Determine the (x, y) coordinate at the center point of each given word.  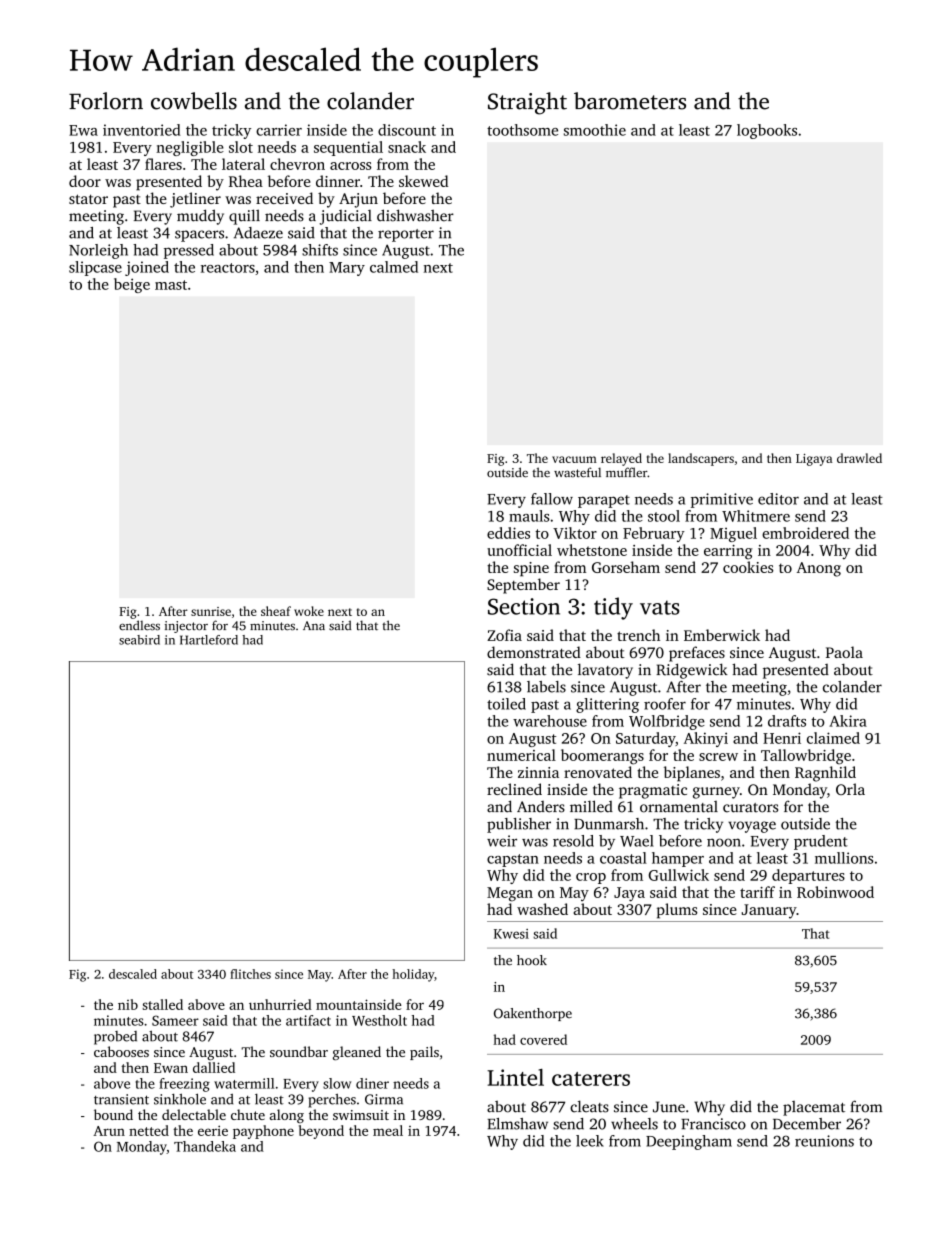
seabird (139, 640)
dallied (214, 1067)
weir (502, 841)
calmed (394, 267)
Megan (510, 894)
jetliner (195, 200)
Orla (850, 789)
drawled (859, 458)
